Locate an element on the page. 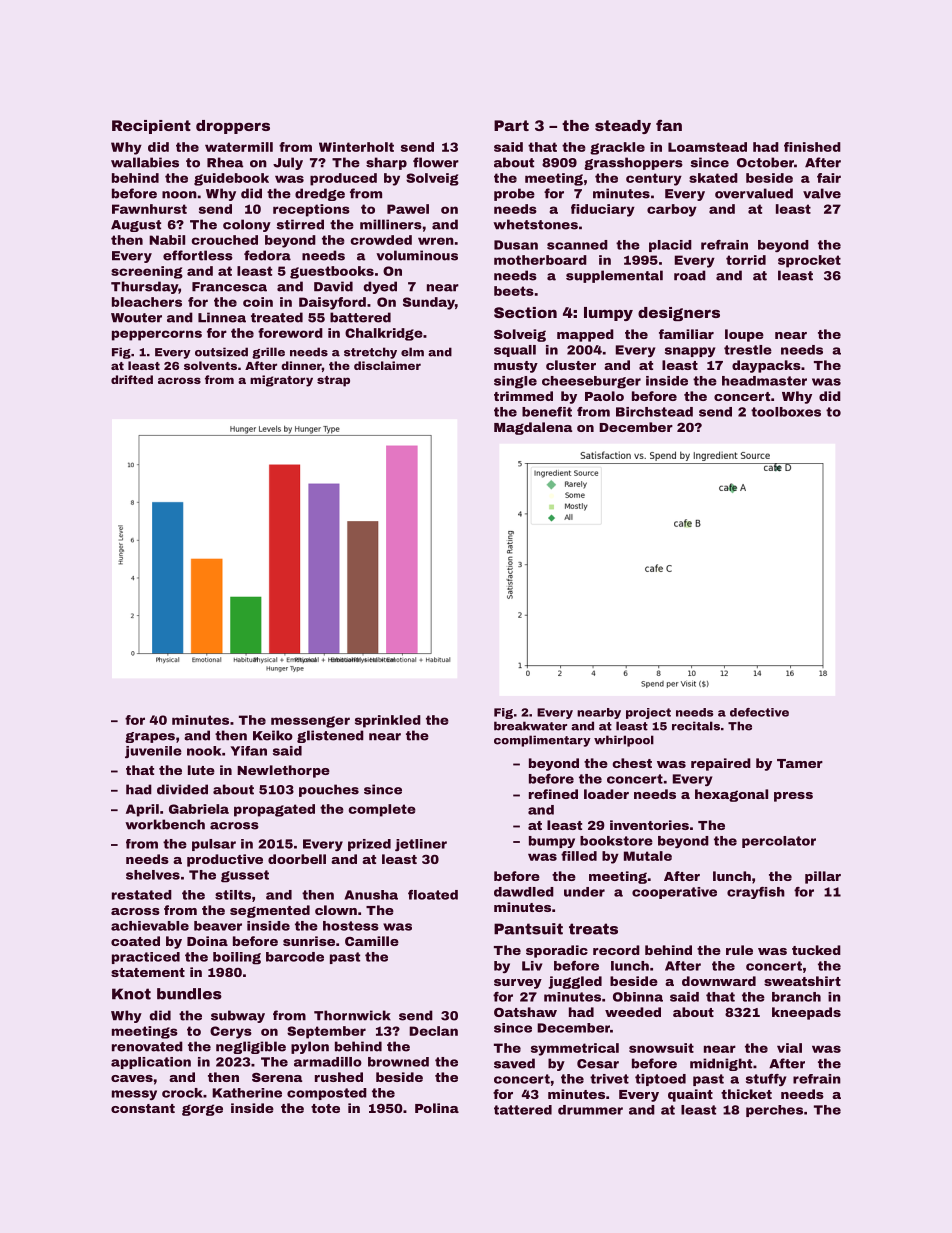  Thornwick is located at coordinates (352, 1015).
